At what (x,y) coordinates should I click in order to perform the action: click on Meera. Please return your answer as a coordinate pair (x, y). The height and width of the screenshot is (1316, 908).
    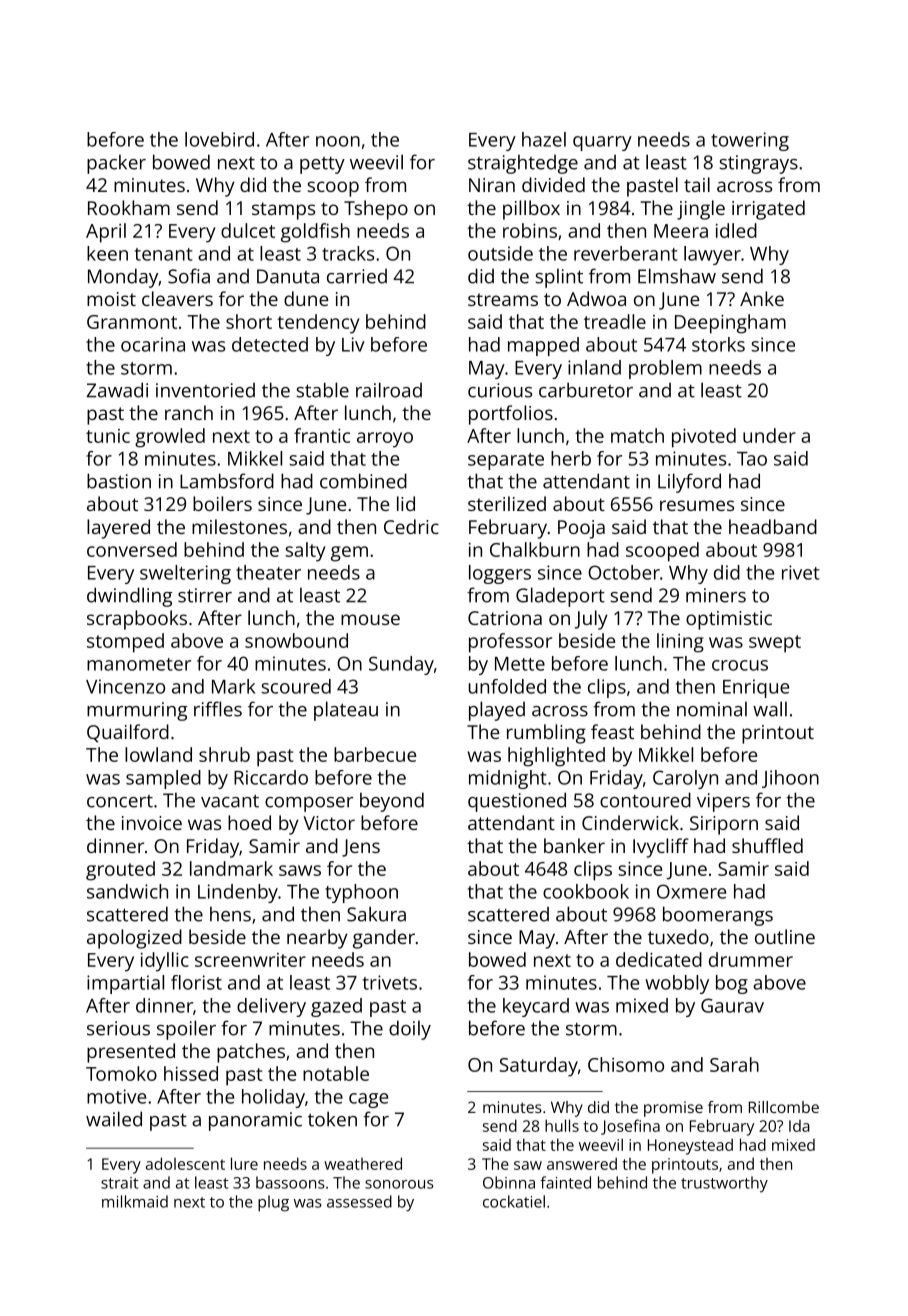
    Looking at the image, I should click on (681, 231).
